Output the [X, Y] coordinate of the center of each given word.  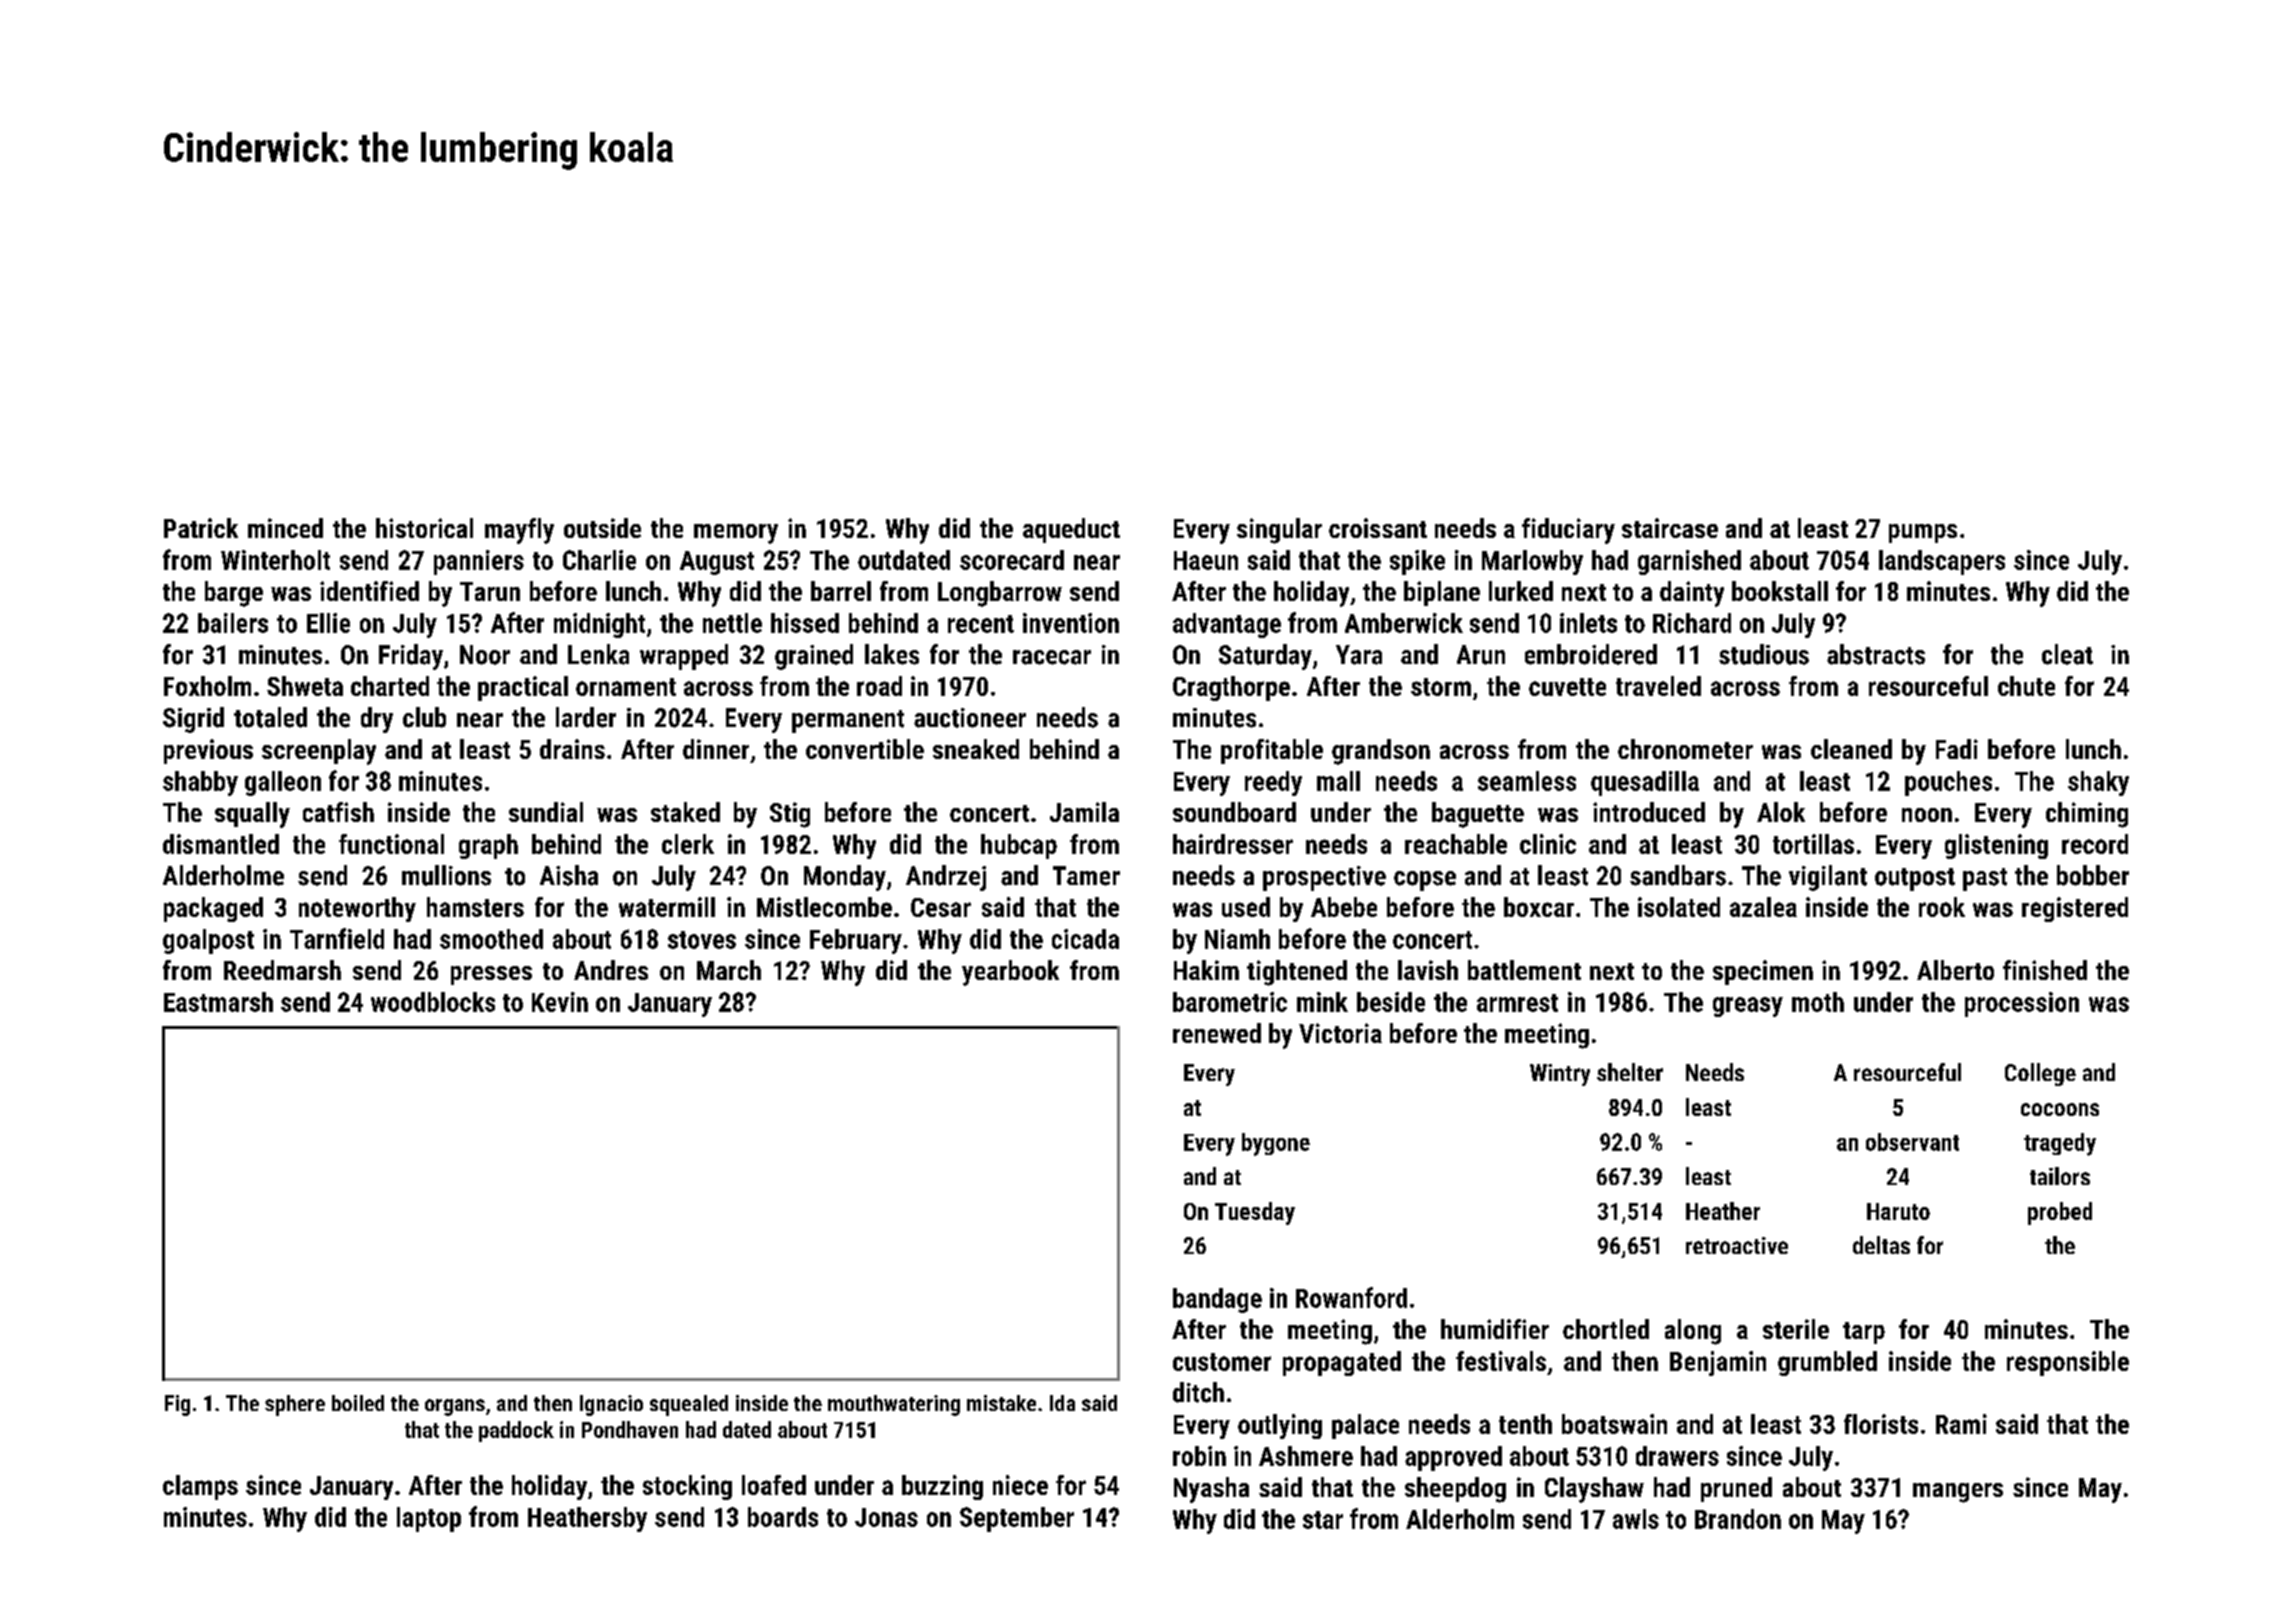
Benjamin [1718, 1363]
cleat [2067, 654]
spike [1417, 562]
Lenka [598, 654]
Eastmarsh [218, 1002]
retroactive [1737, 1245]
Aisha [569, 875]
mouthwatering [894, 1405]
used [1246, 907]
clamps [200, 1487]
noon [1927, 815]
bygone [1276, 1144]
